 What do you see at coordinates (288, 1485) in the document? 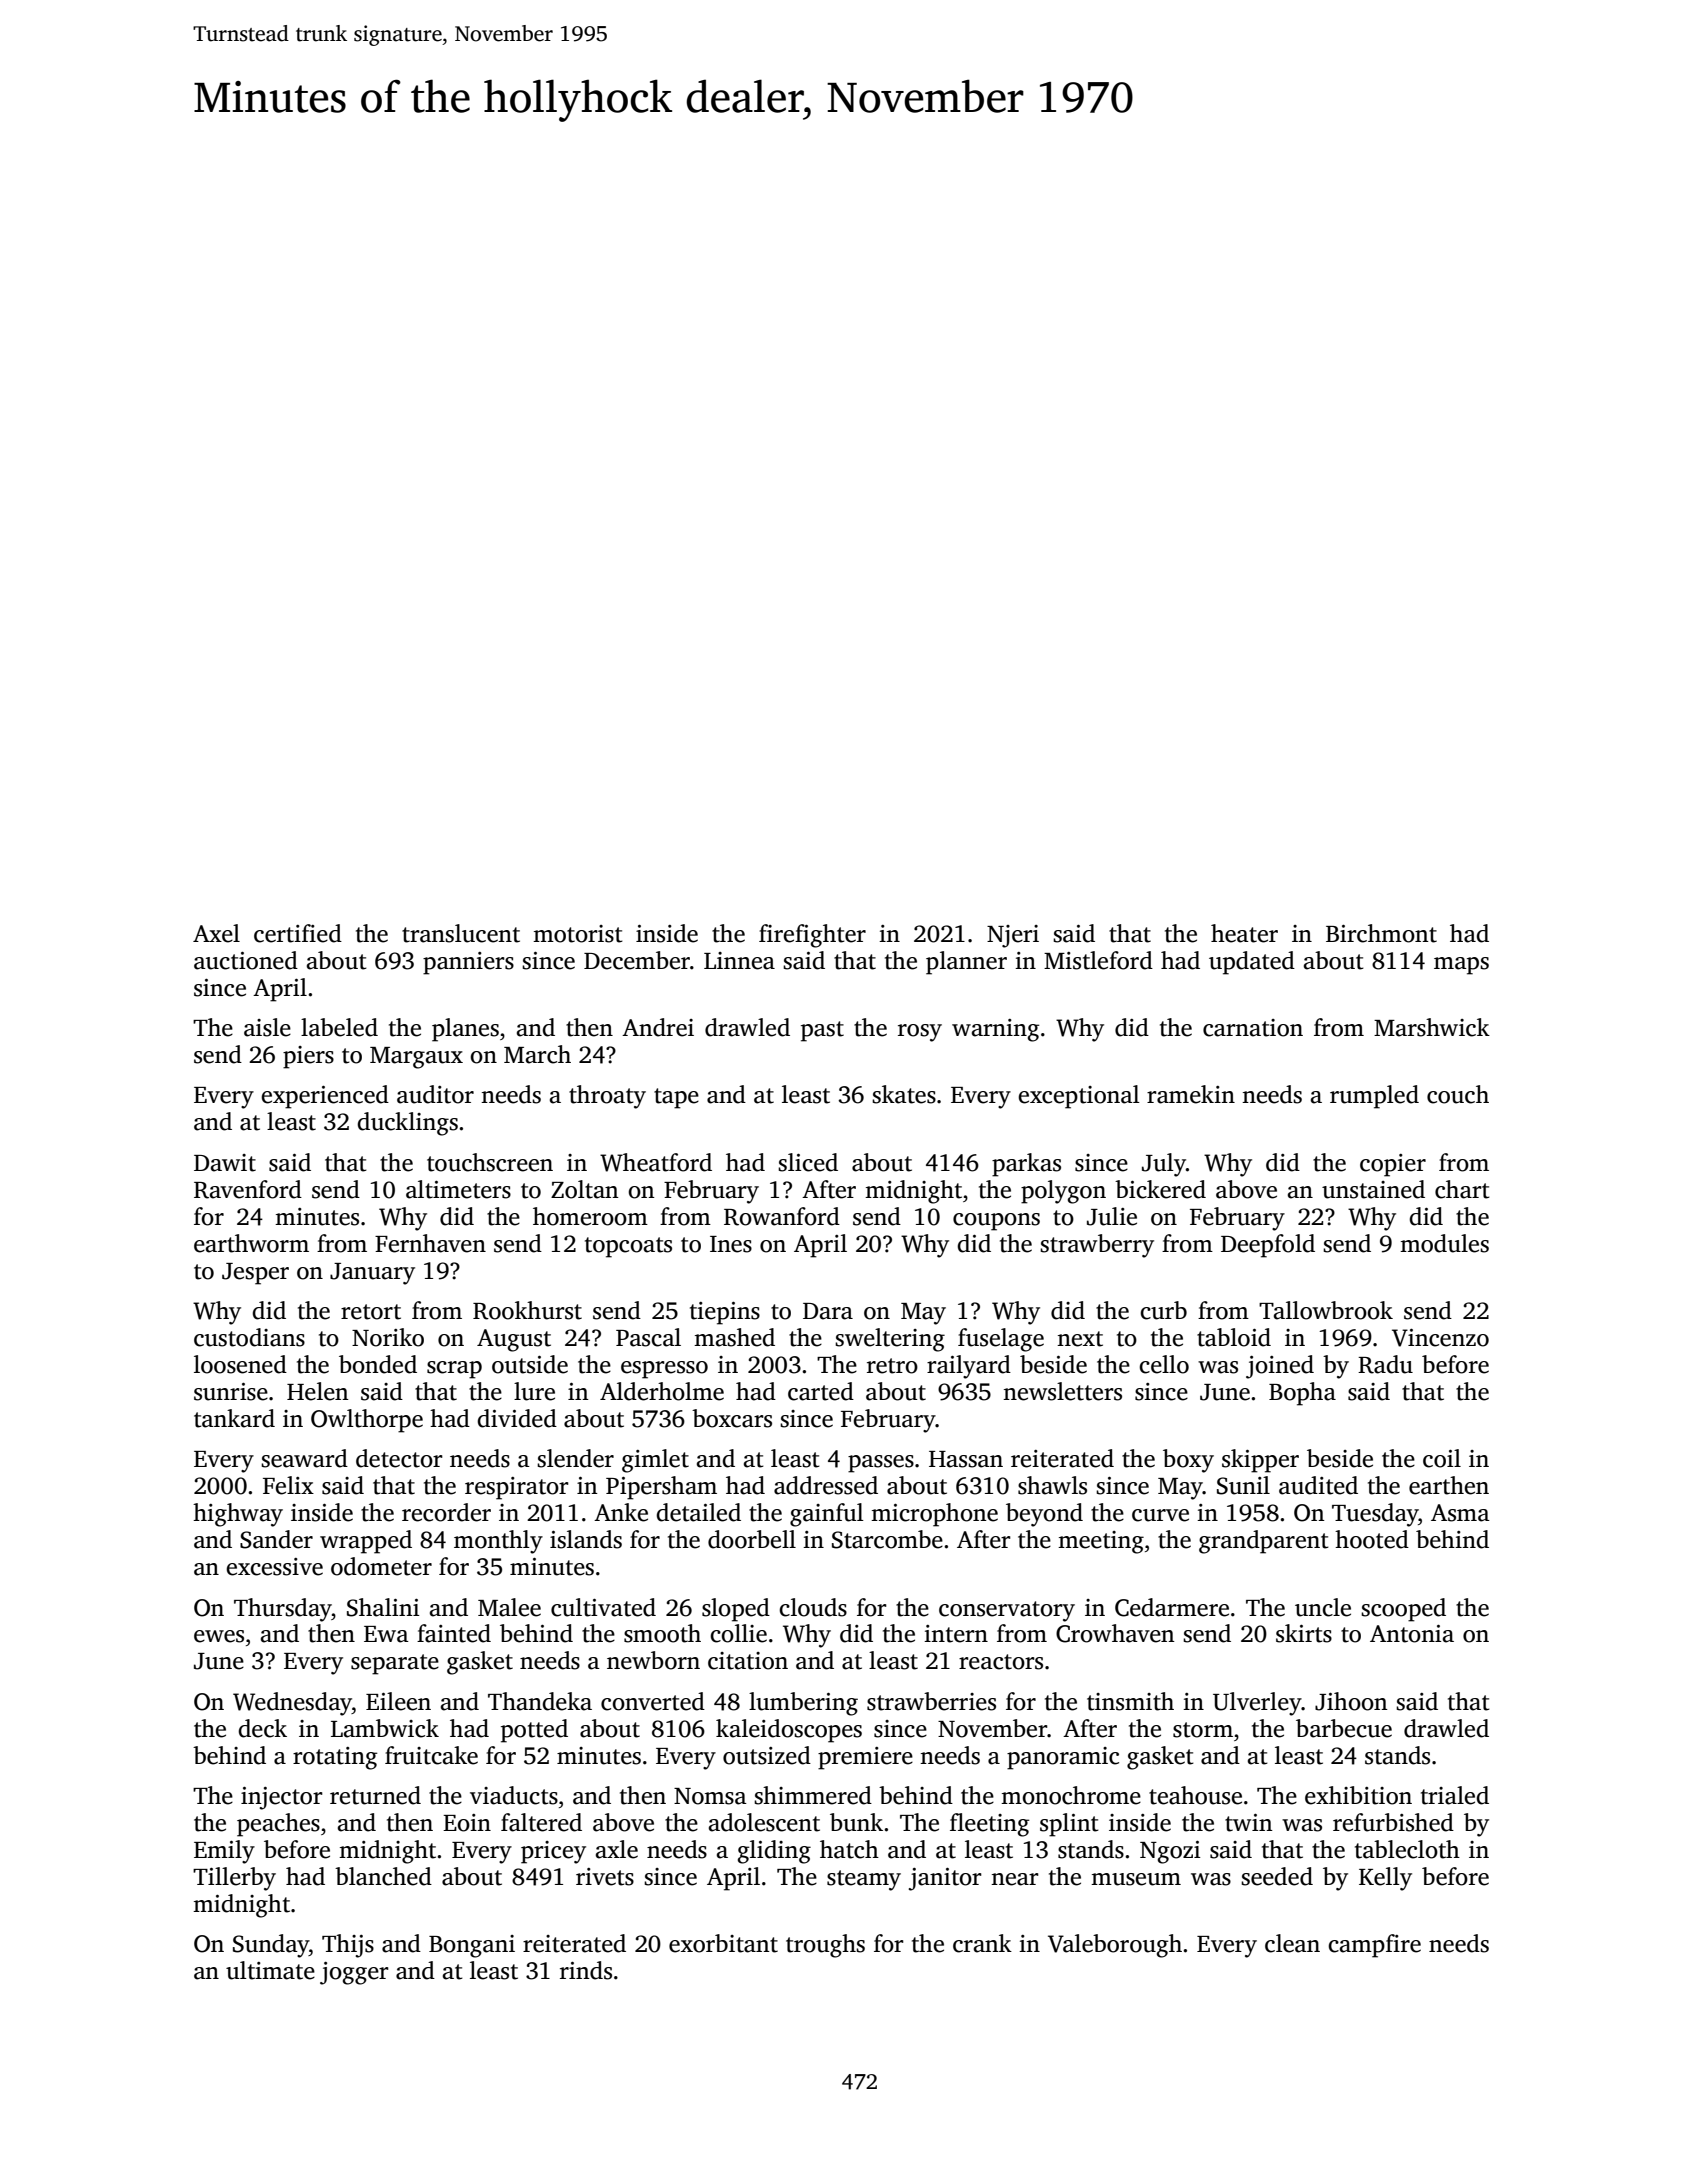
I see `Felix` at bounding box center [288, 1485].
